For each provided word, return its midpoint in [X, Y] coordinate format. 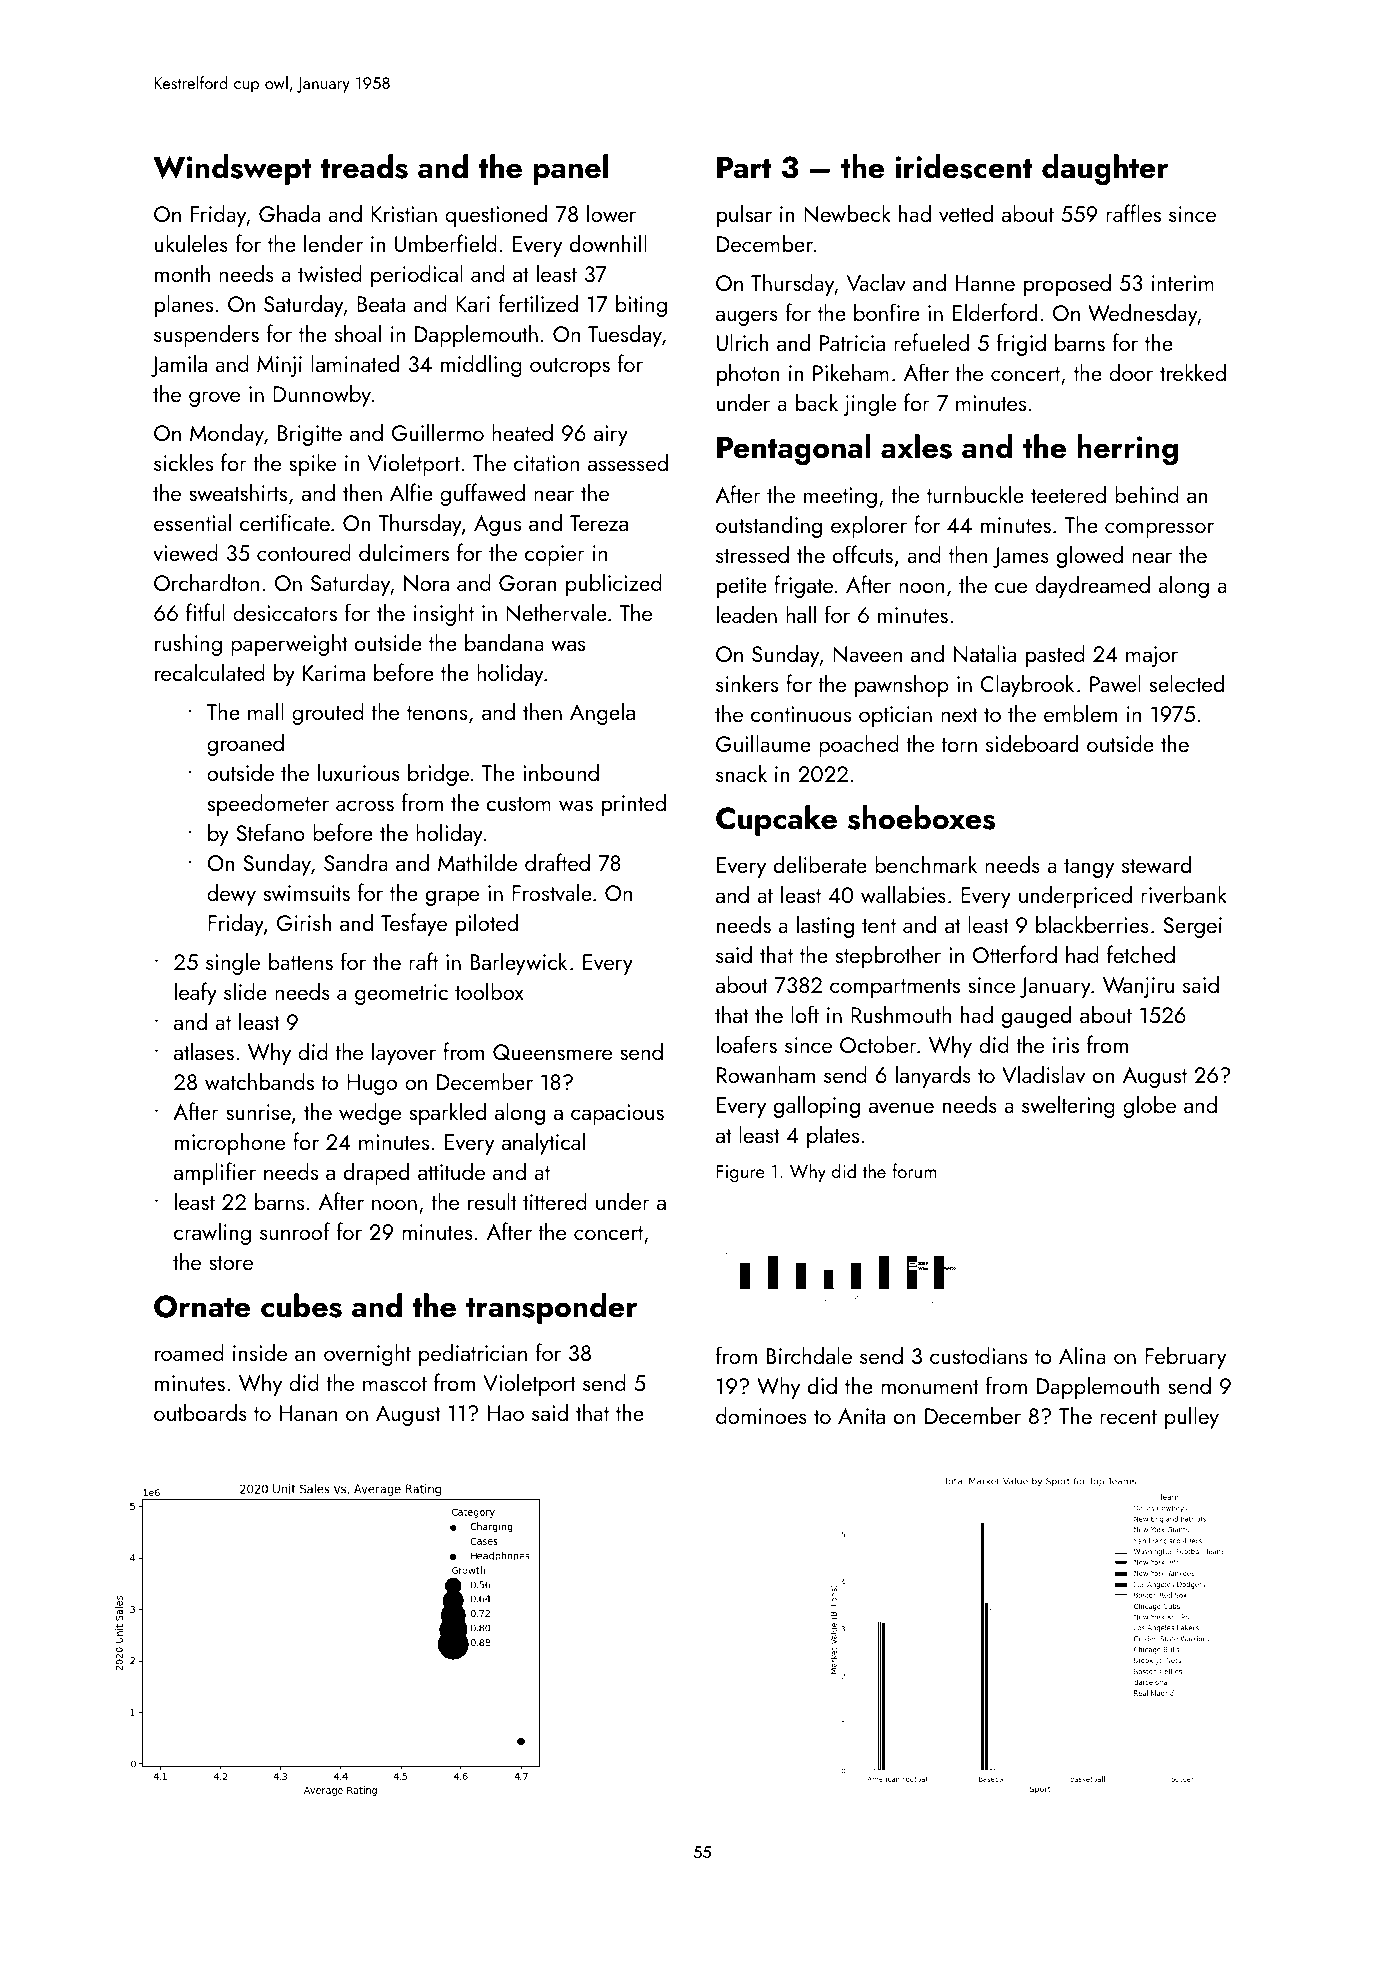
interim [1183, 283]
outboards [200, 1412]
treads [364, 166]
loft [805, 1014]
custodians [978, 1355]
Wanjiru [1138, 987]
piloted [487, 924]
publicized [614, 584]
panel [570, 169]
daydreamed [1092, 586]
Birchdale [809, 1355]
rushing [188, 644]
